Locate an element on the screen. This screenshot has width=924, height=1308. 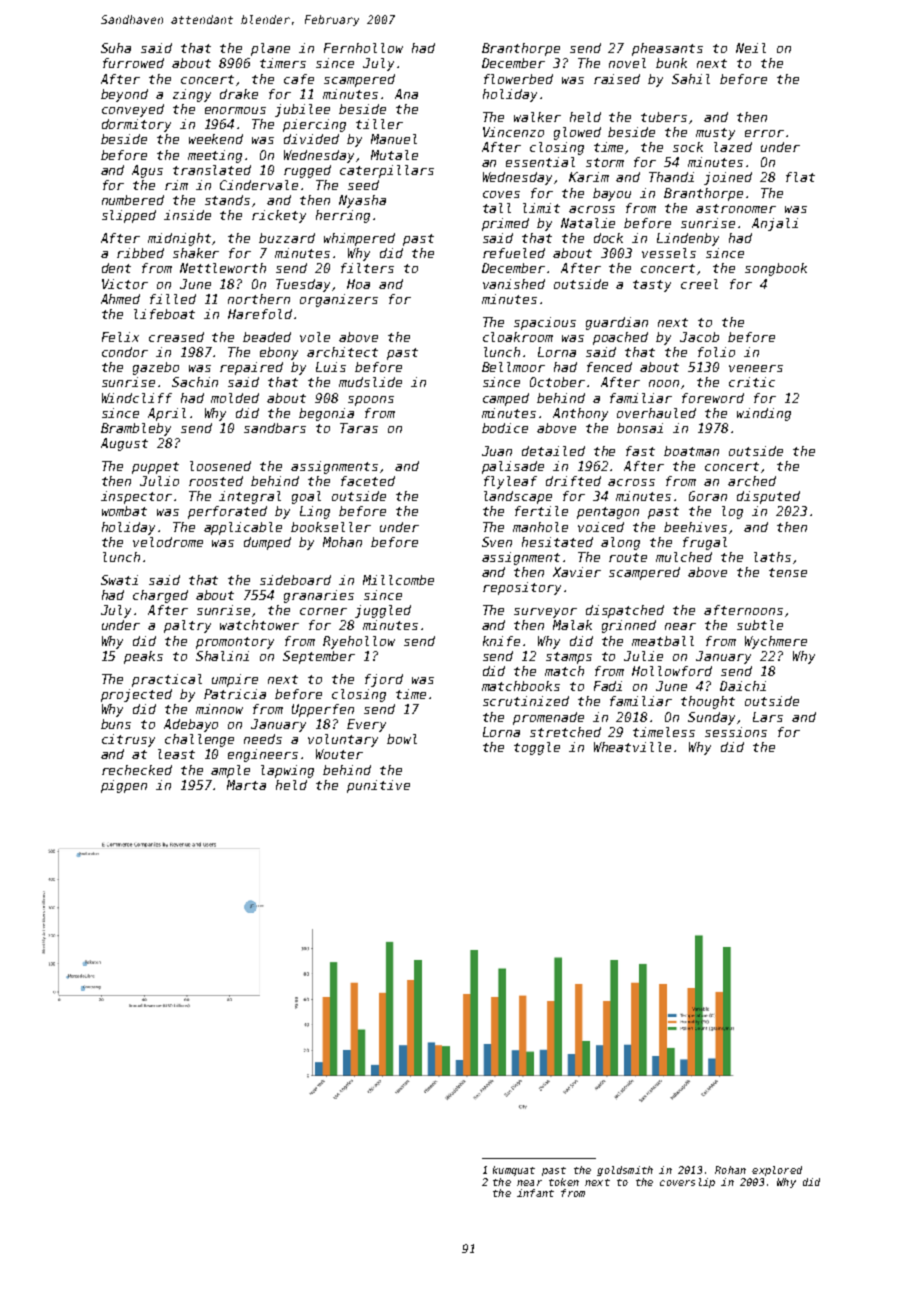
laths is located at coordinates (772, 557).
